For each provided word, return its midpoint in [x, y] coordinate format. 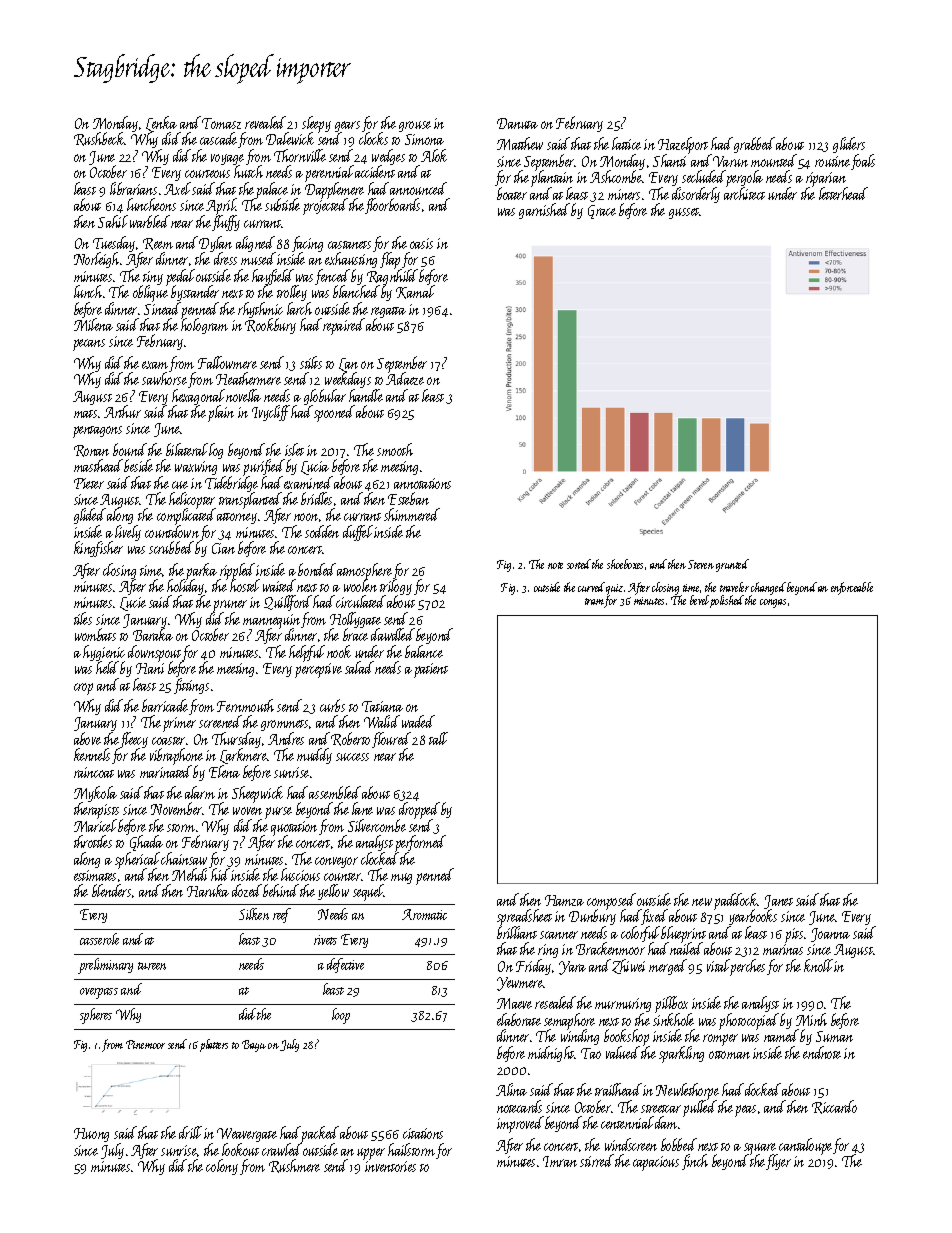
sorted [579, 564]
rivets [325, 940]
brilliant [517, 933]
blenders [111, 890]
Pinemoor [145, 1044]
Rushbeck [99, 139]
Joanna [830, 935]
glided [90, 516]
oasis [421, 243]
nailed [685, 949]
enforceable [852, 588]
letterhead [842, 194]
